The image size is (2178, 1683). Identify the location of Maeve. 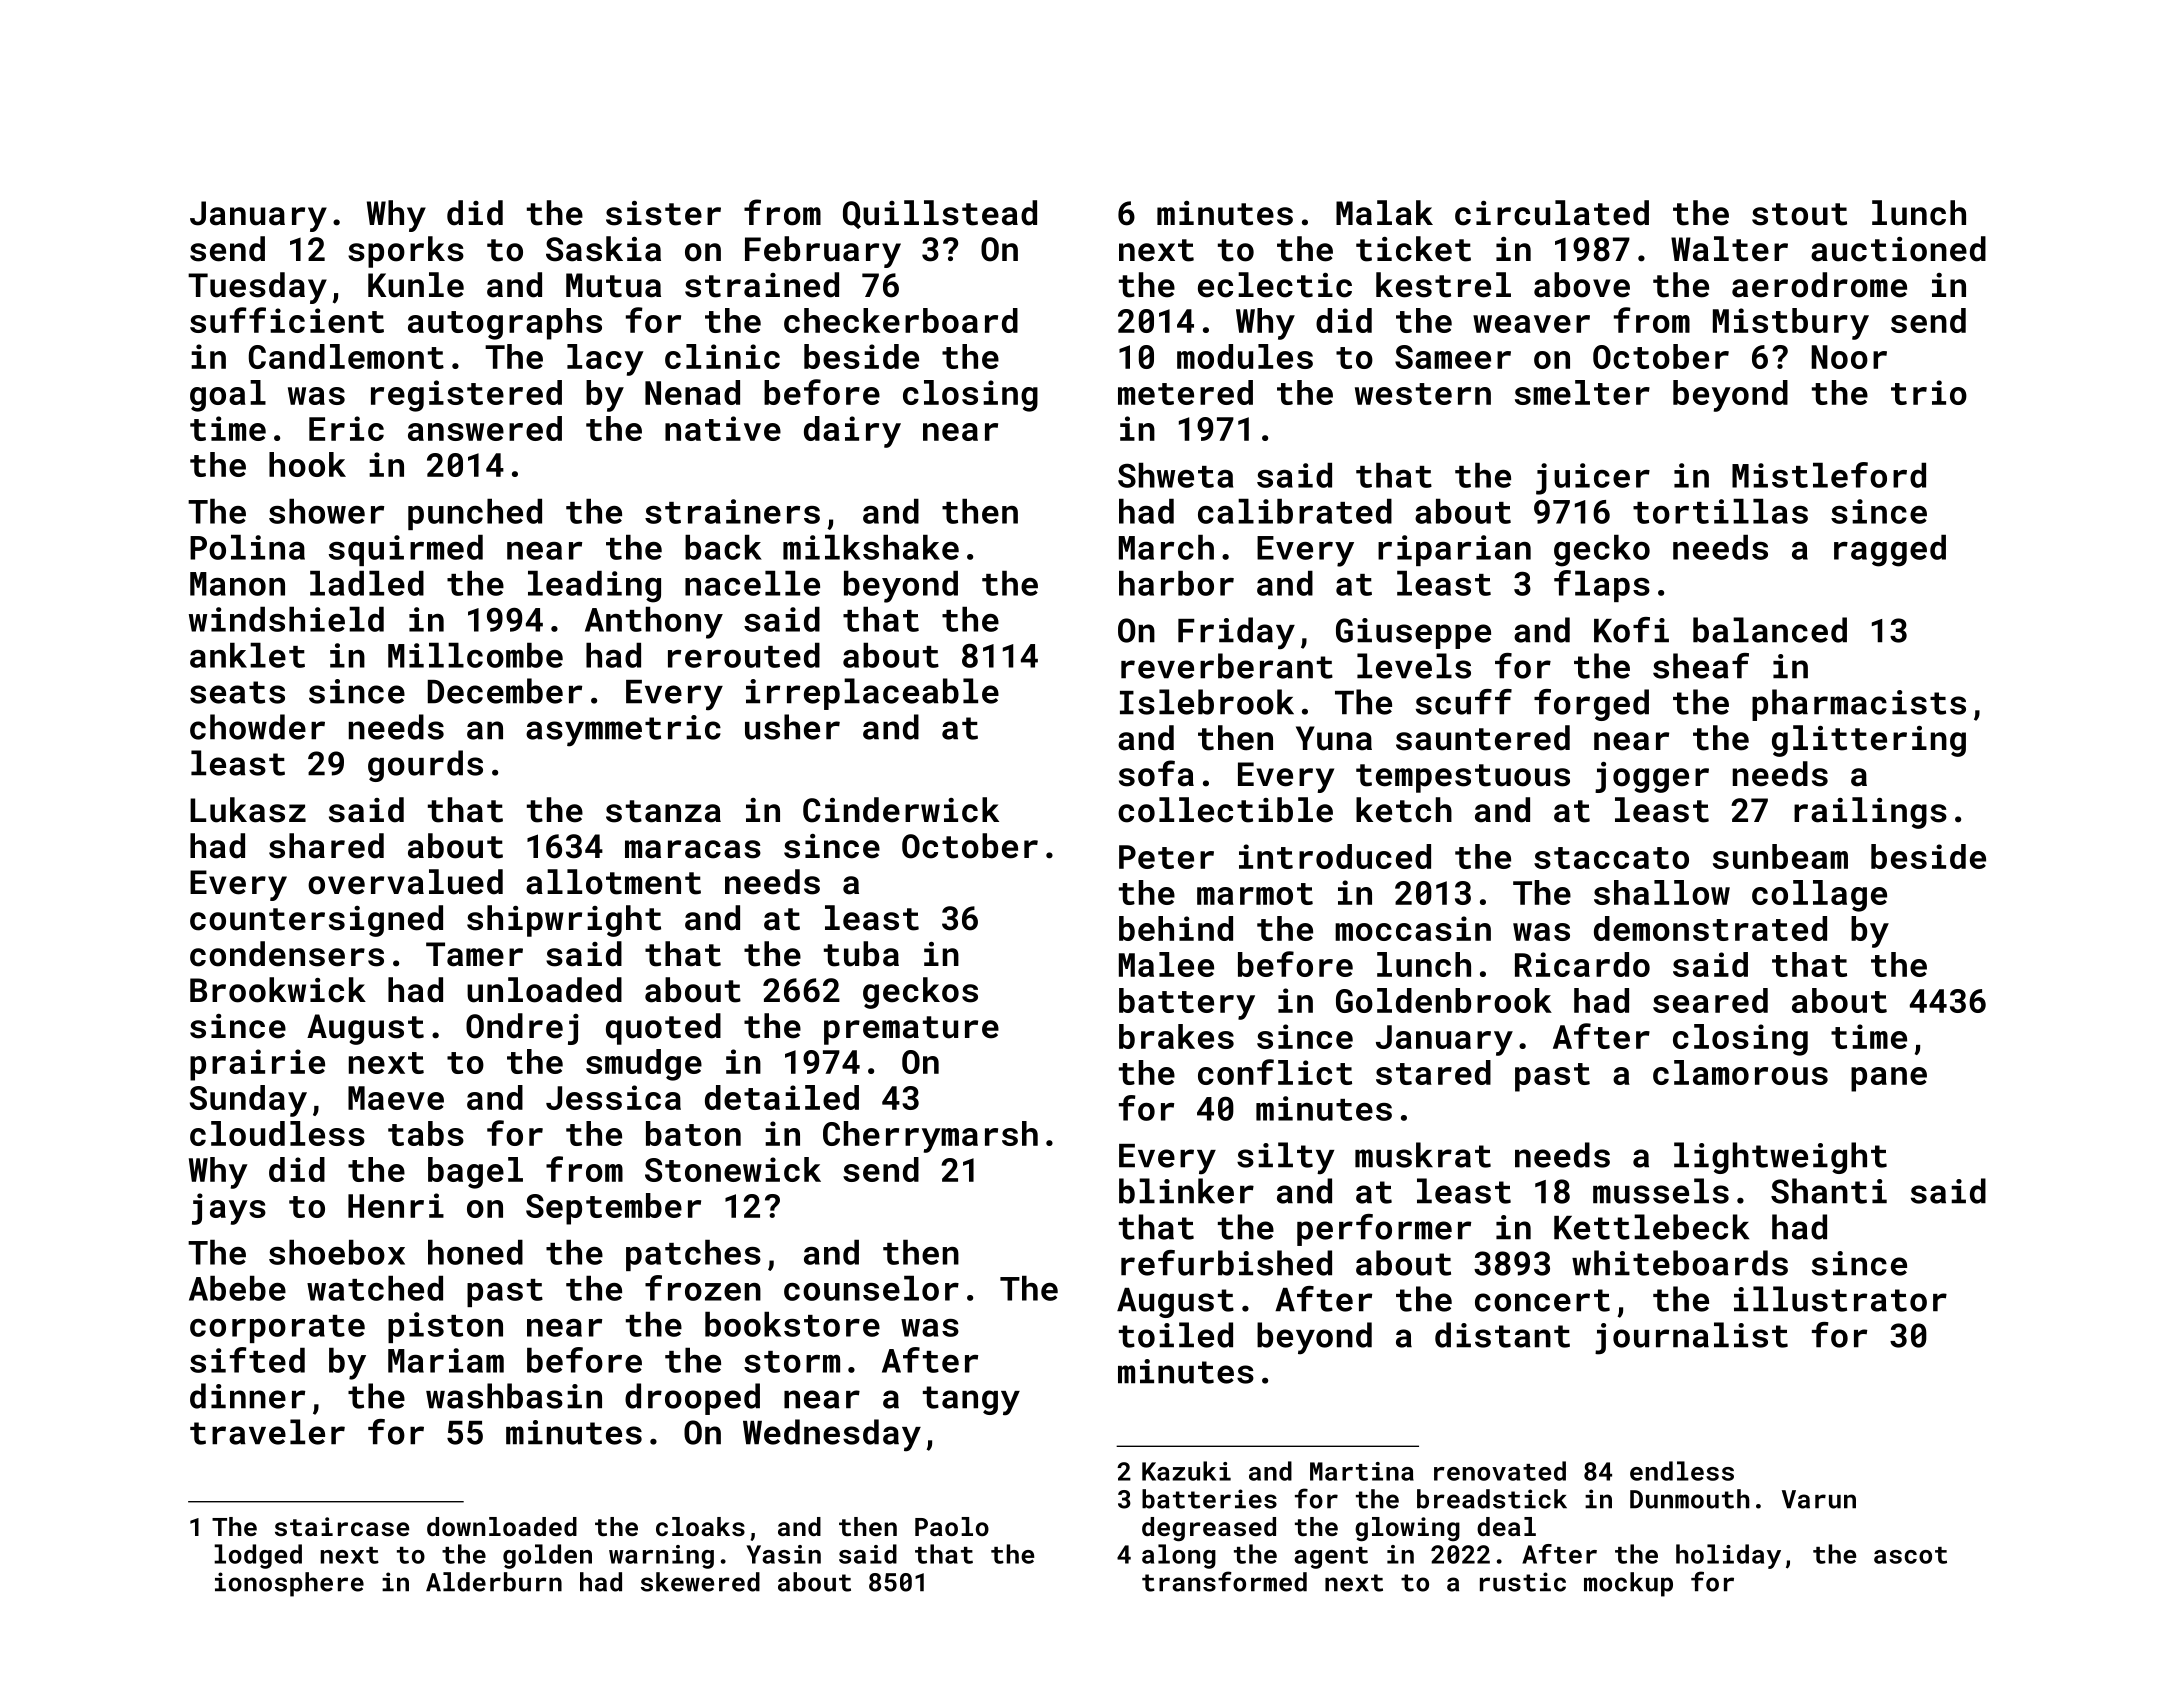
(396, 1098).
